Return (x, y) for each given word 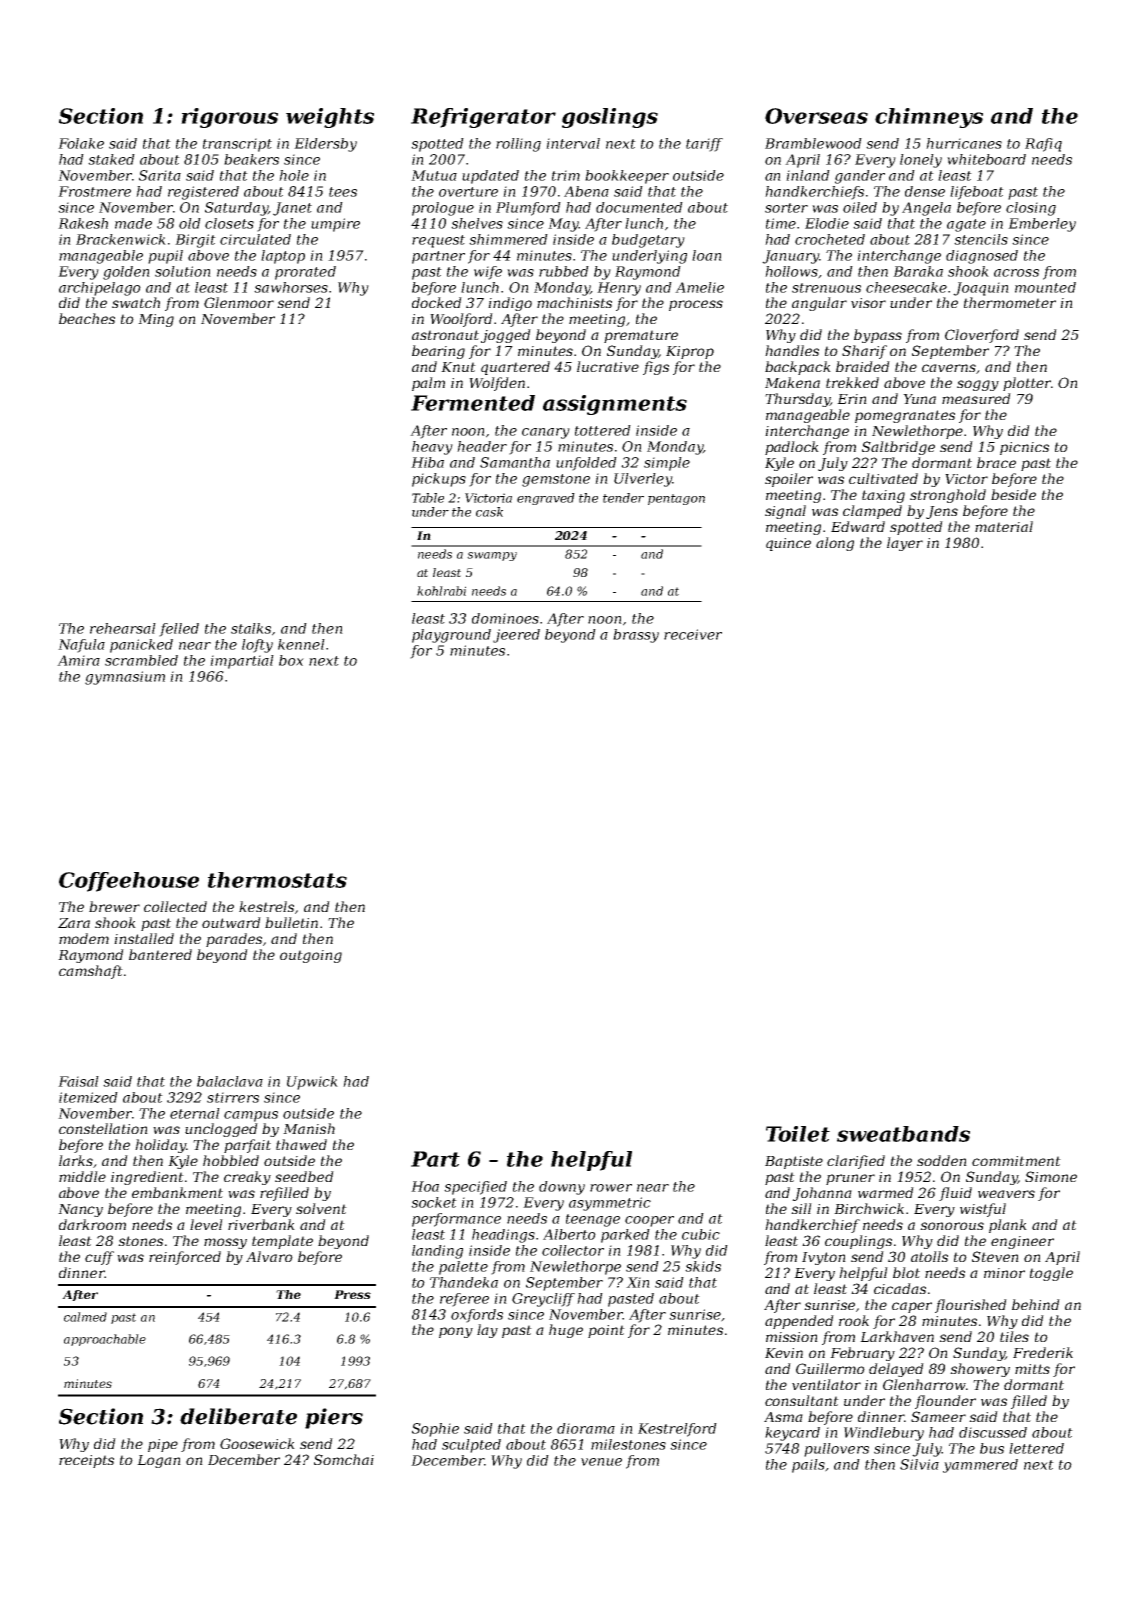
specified (475, 1188)
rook (854, 1320)
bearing (438, 352)
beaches (87, 318)
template (282, 1242)
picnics (1024, 448)
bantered (160, 954)
